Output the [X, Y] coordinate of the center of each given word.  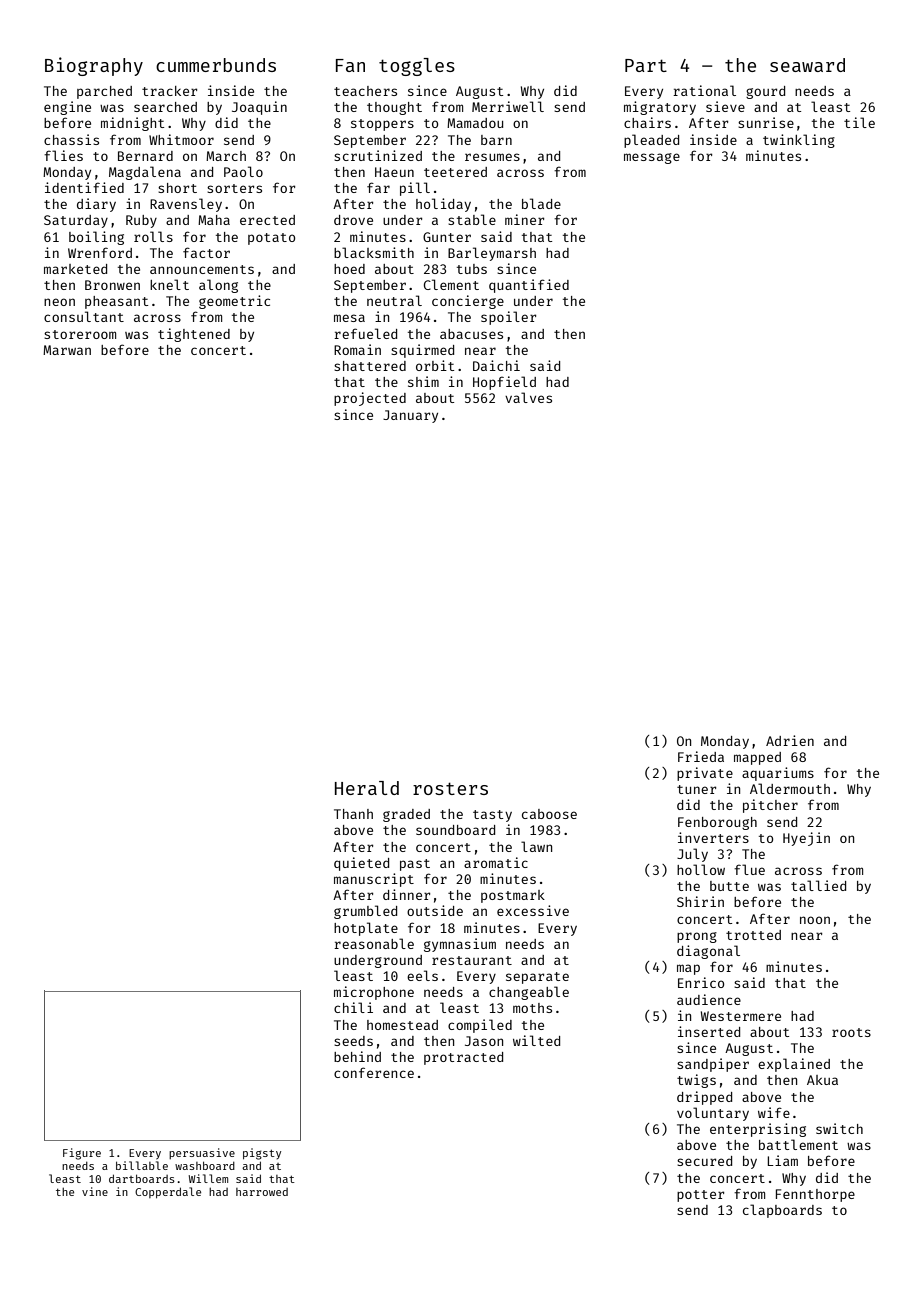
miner [525, 219]
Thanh [353, 814]
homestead [402, 1025]
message [652, 158]
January [410, 416]
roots [851, 1032]
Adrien [790, 740]
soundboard [455, 830]
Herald [367, 788]
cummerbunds [216, 65]
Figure [82, 1154]
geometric [234, 302]
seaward [807, 65]
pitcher [770, 806]
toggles [417, 67]
